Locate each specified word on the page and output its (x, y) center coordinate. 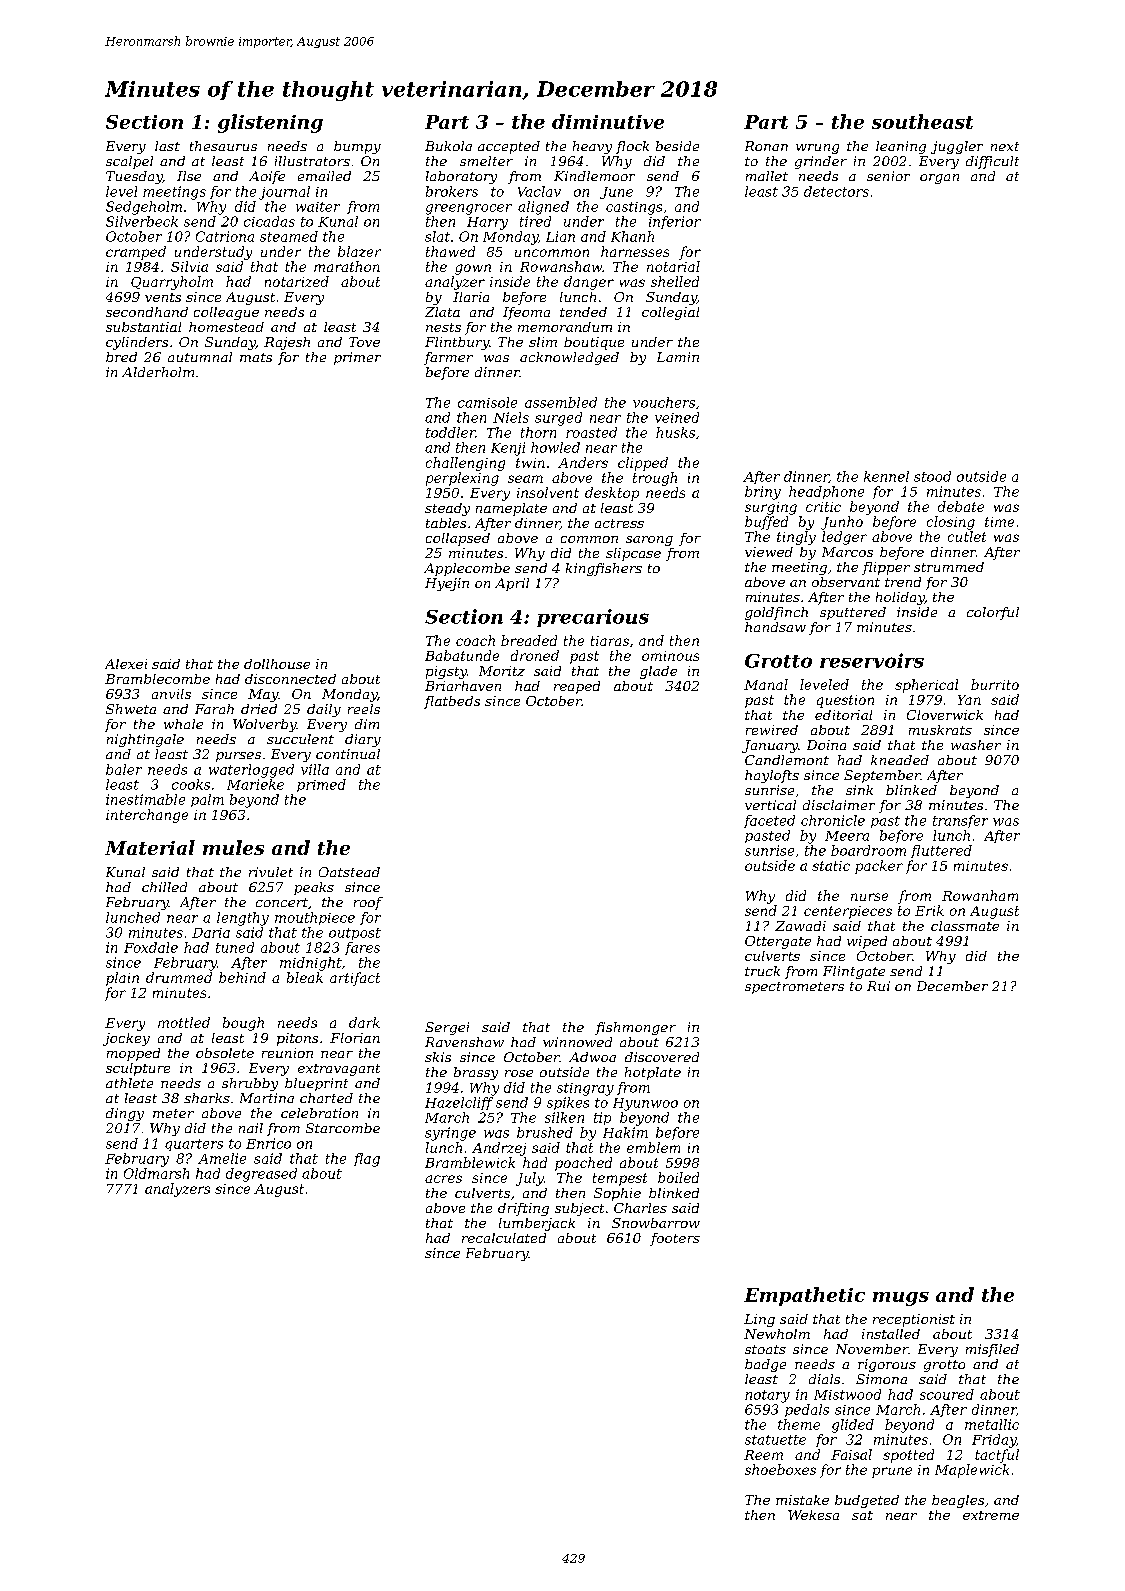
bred (121, 357)
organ (939, 179)
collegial (670, 313)
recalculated (504, 1238)
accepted (509, 147)
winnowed (577, 1042)
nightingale (145, 740)
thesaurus (223, 146)
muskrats (940, 730)
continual (348, 754)
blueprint (316, 1084)
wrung (817, 149)
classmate (965, 926)
